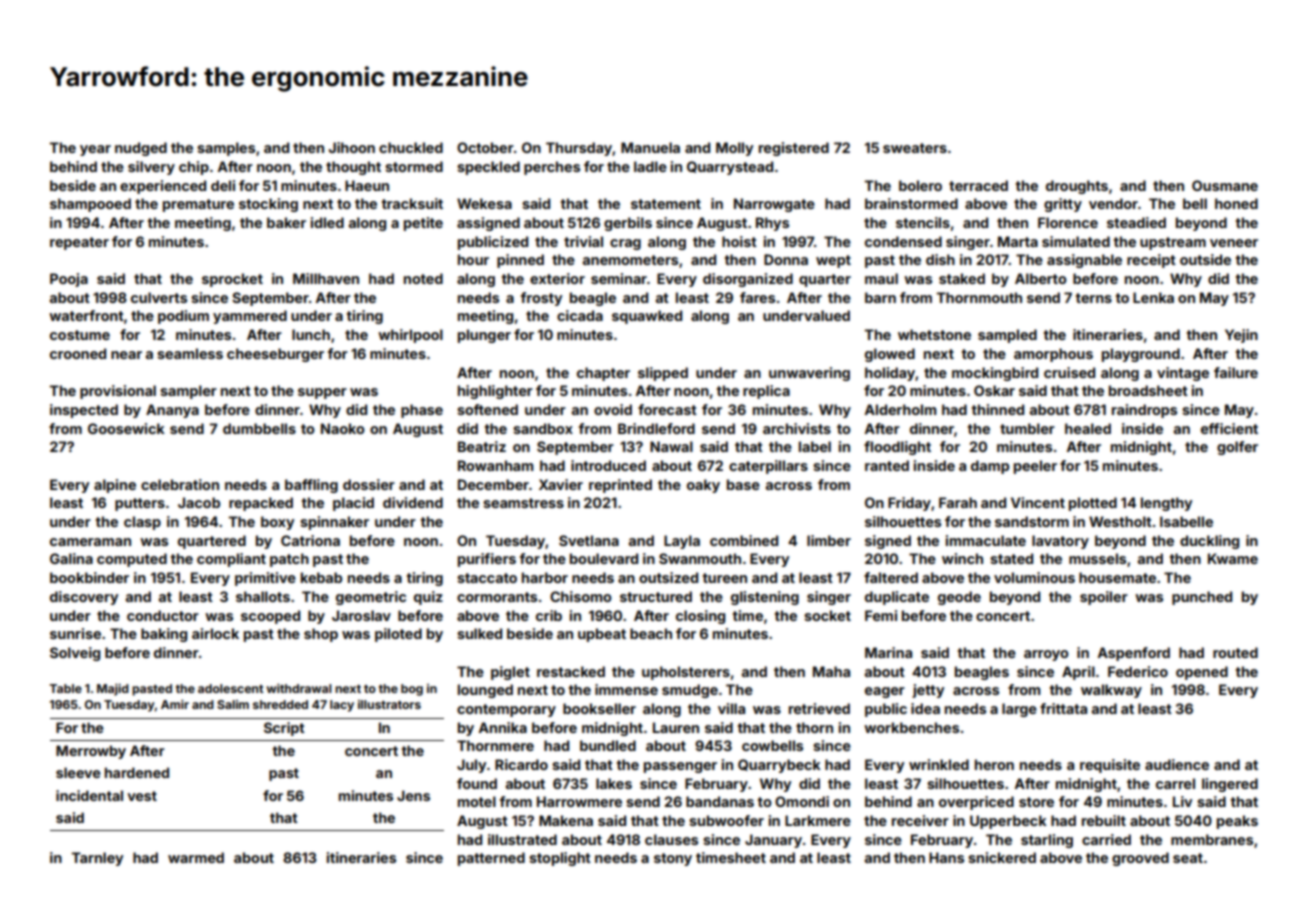 This screenshot has height=924, width=1308. I want to click on sweaters, so click(915, 148).
